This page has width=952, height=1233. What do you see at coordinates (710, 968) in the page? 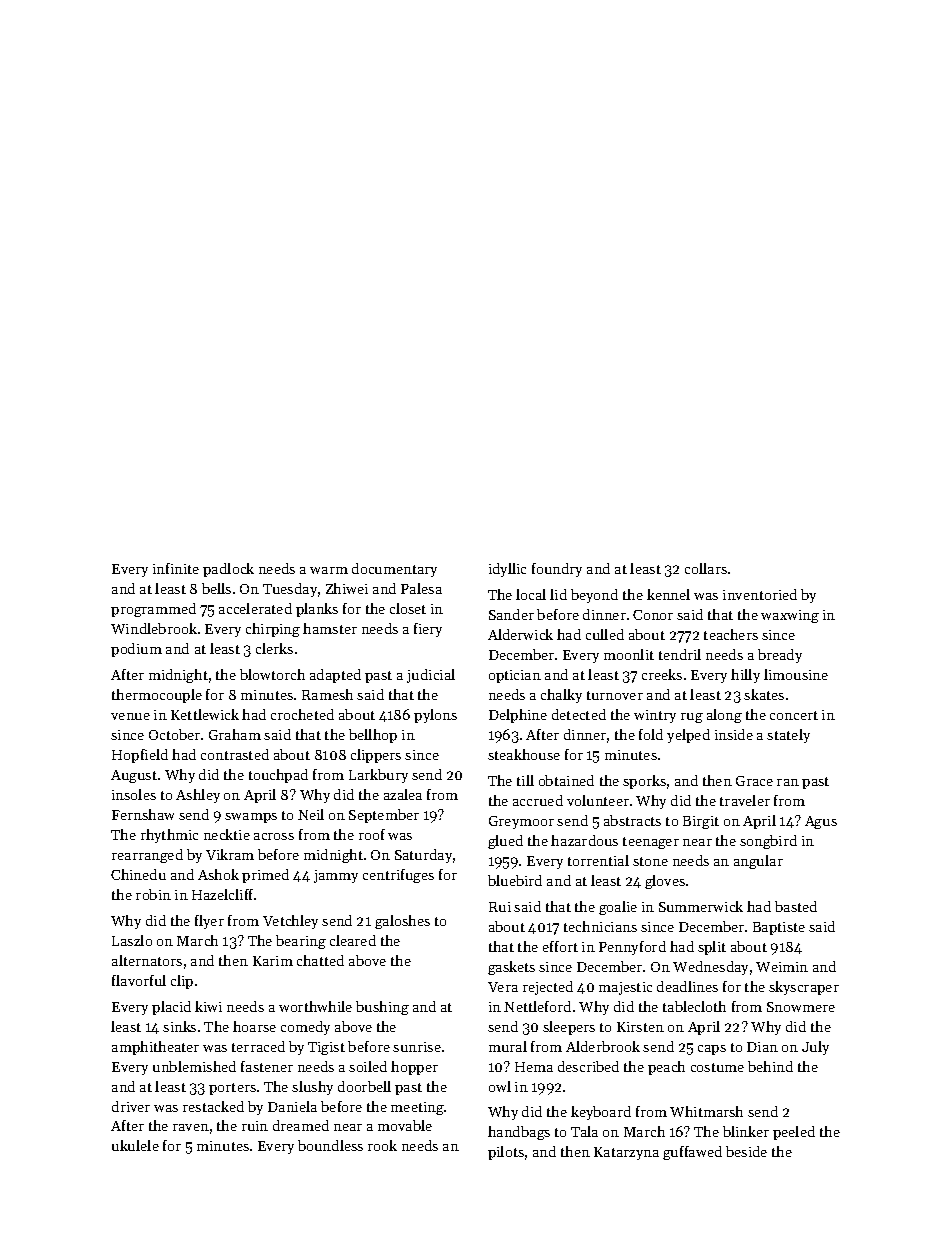
I see `Wednesday` at bounding box center [710, 968].
